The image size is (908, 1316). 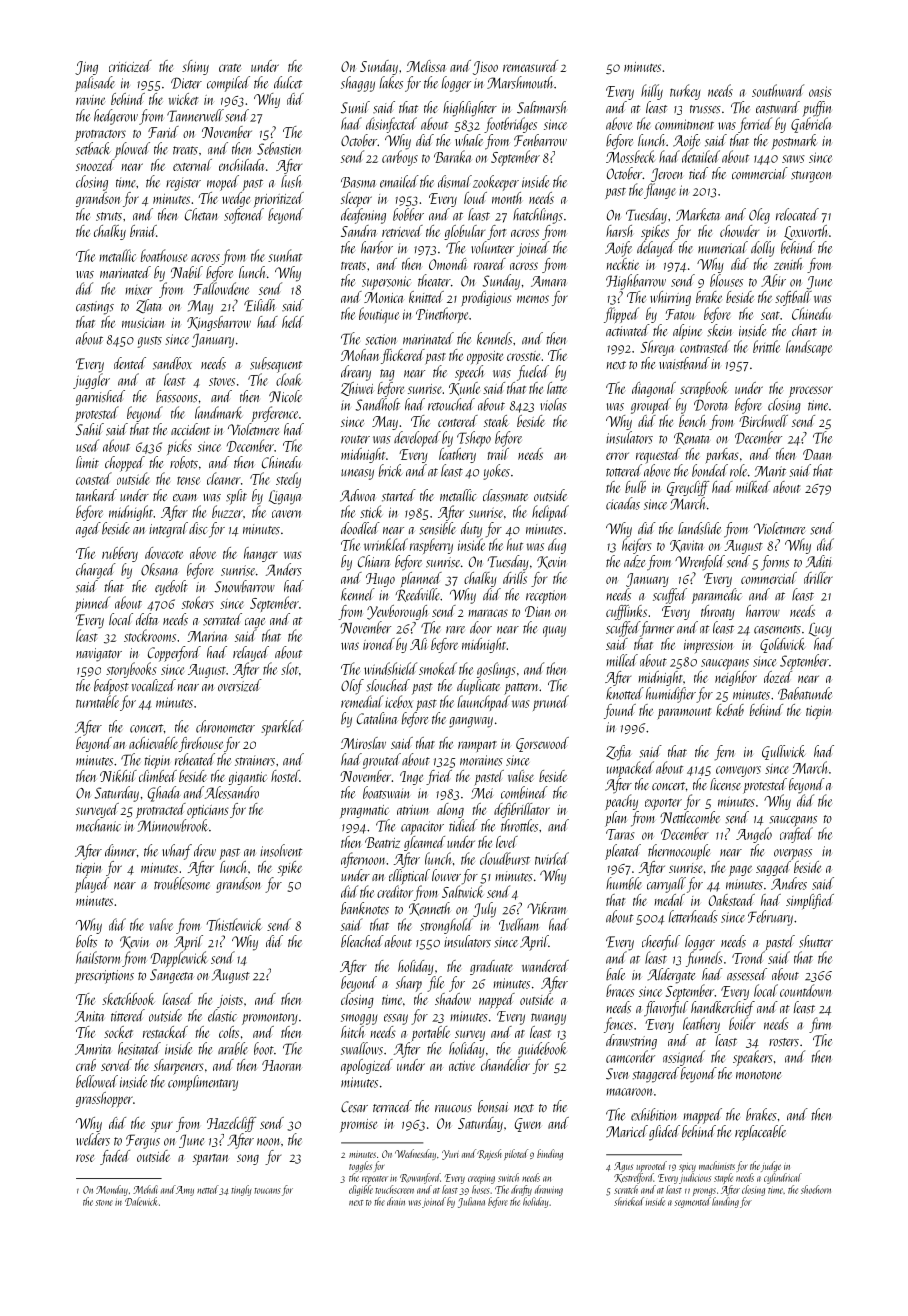 What do you see at coordinates (462, 1066) in the document?
I see `active` at bounding box center [462, 1066].
